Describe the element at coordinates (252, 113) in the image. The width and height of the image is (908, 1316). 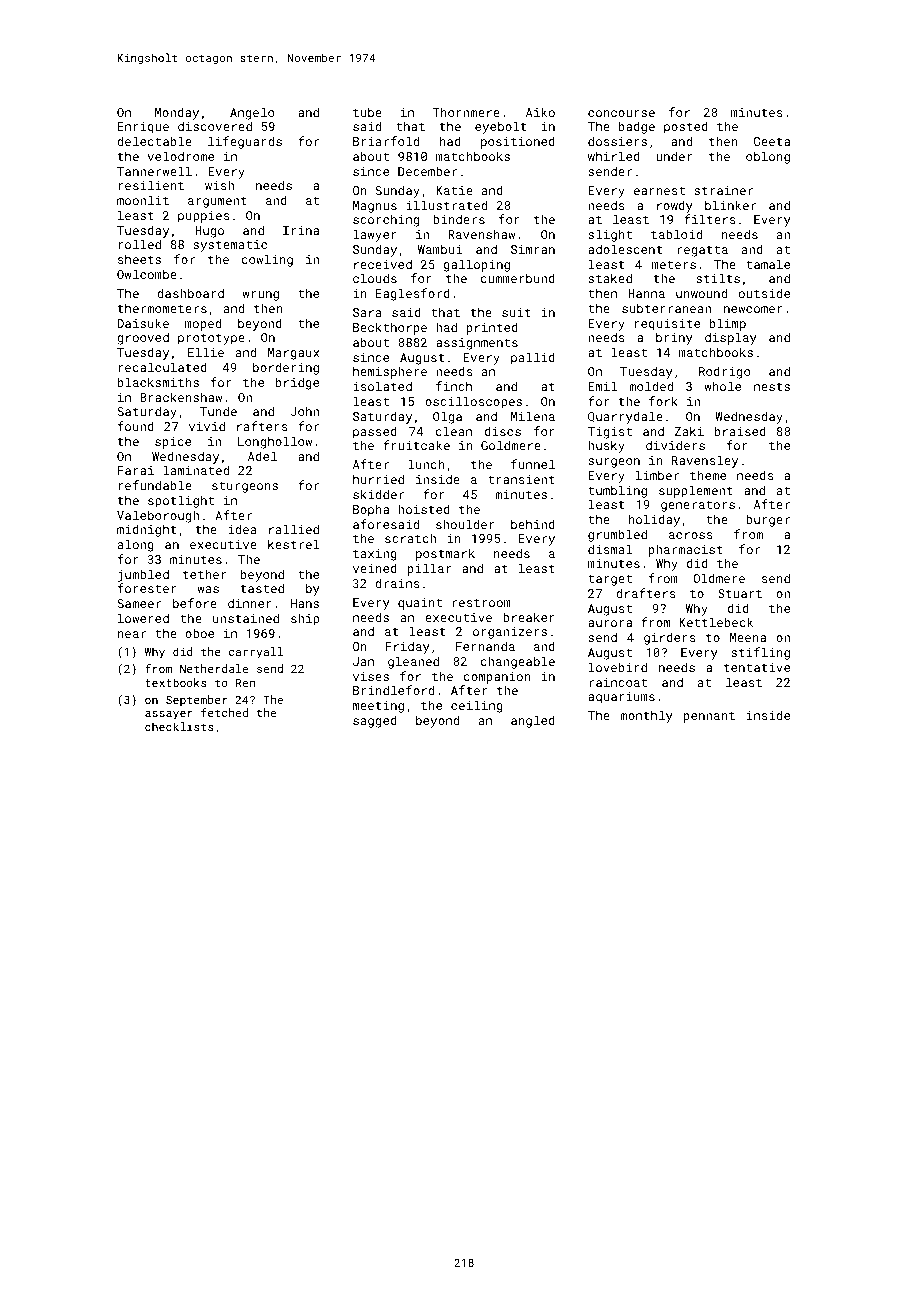
I see `Angelo` at that location.
